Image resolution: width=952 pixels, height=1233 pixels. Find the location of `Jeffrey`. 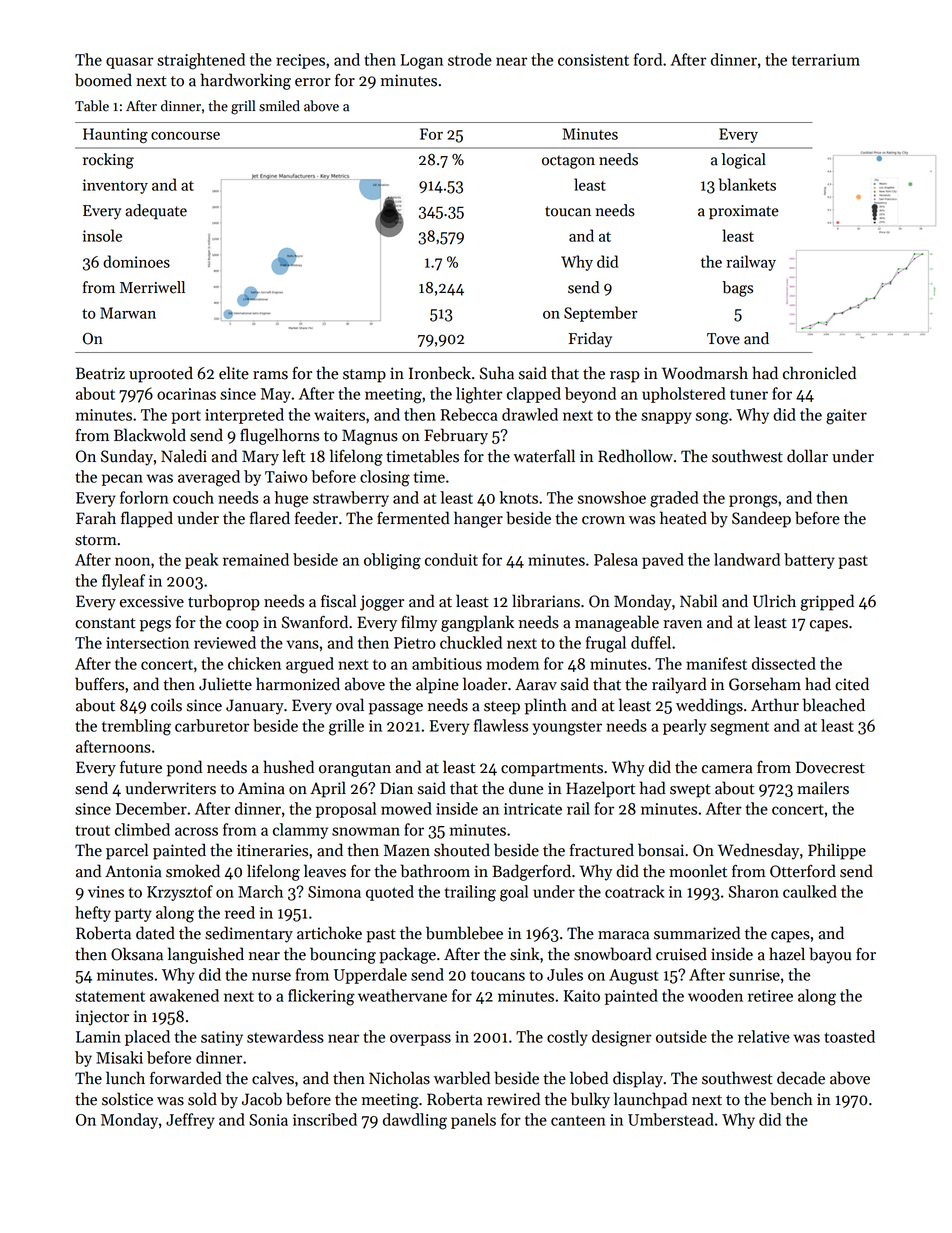

Jeffrey is located at coordinates (190, 1121).
